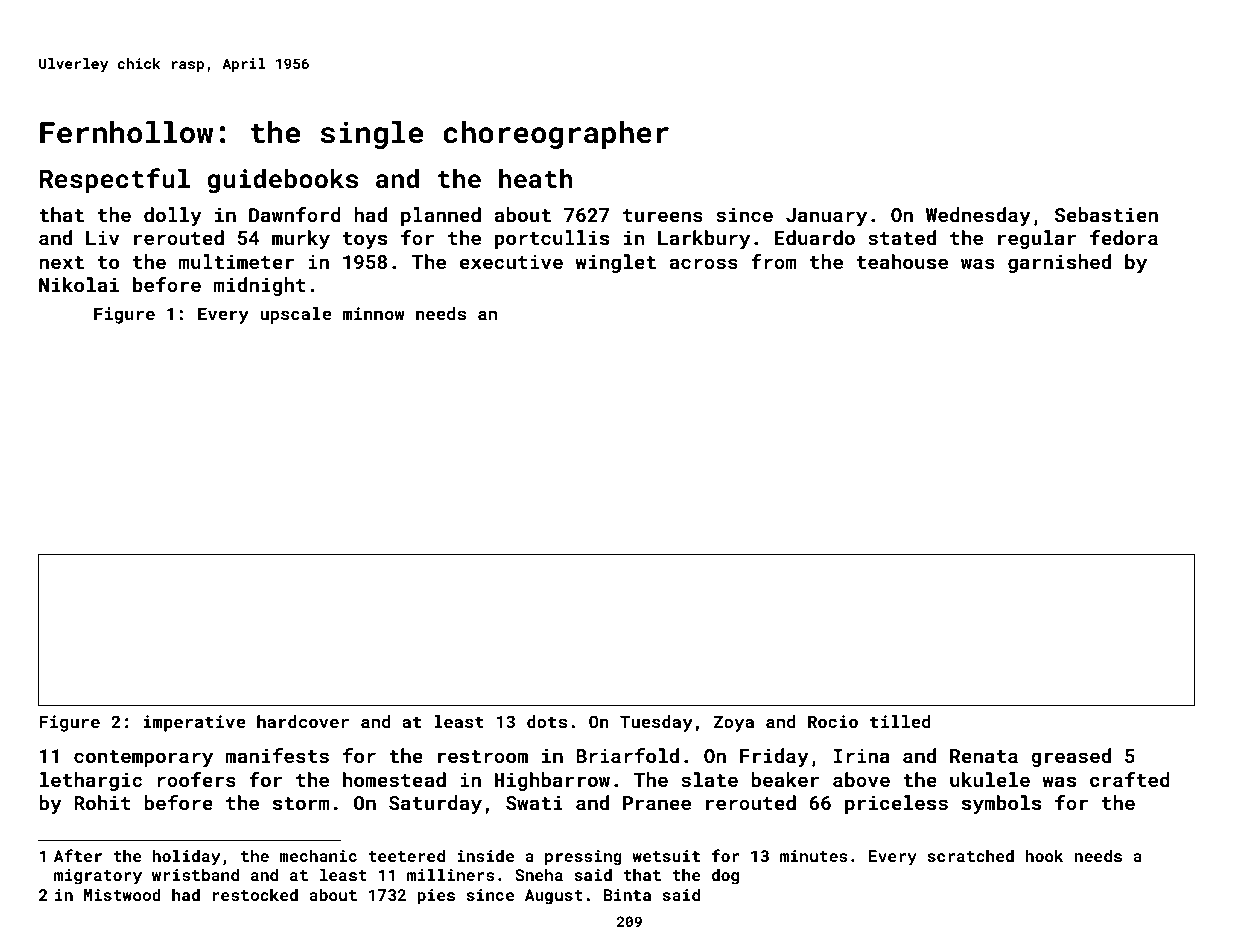 This image has width=1233, height=952. I want to click on winglet, so click(615, 263).
